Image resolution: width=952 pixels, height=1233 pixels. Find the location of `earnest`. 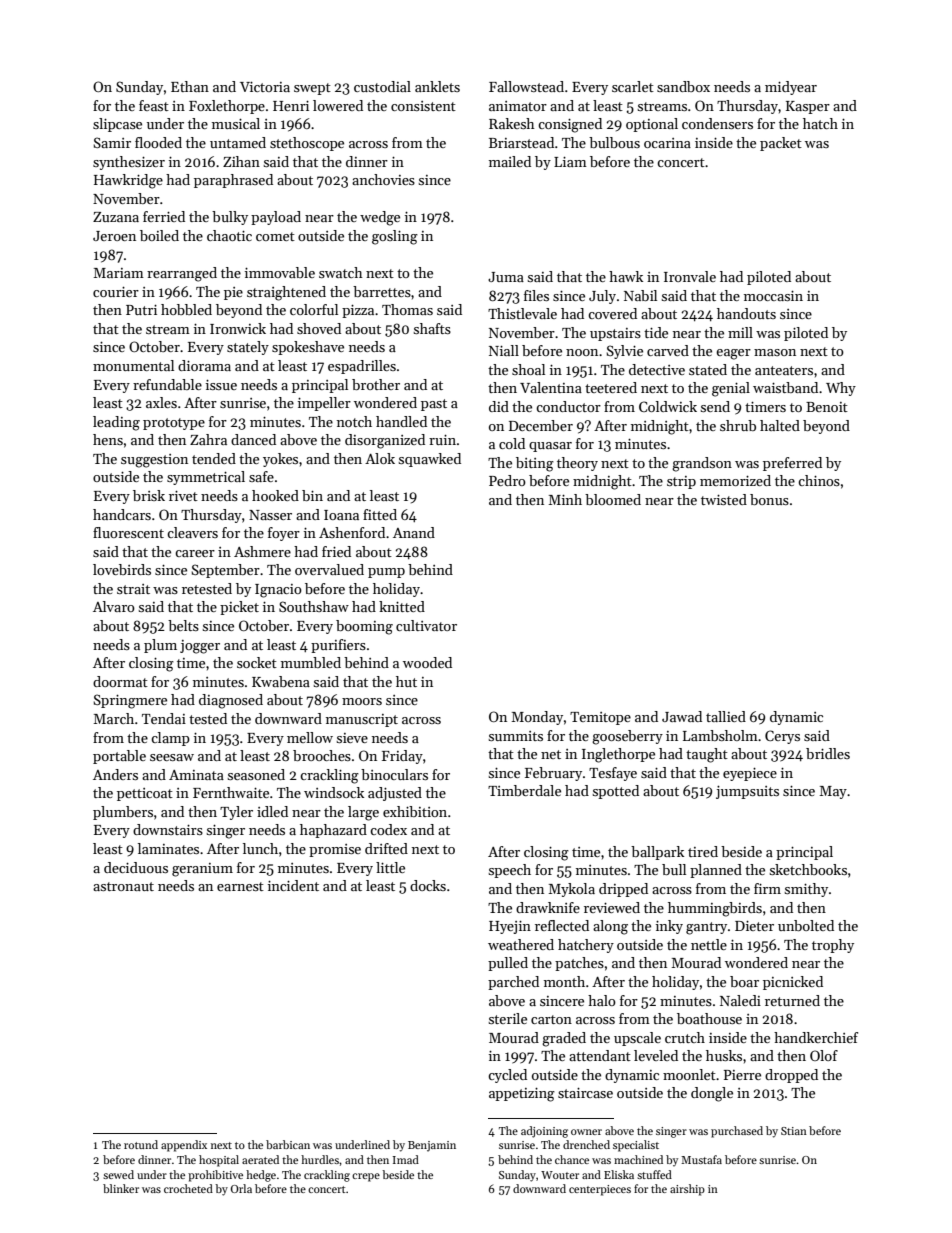

earnest is located at coordinates (240, 886).
